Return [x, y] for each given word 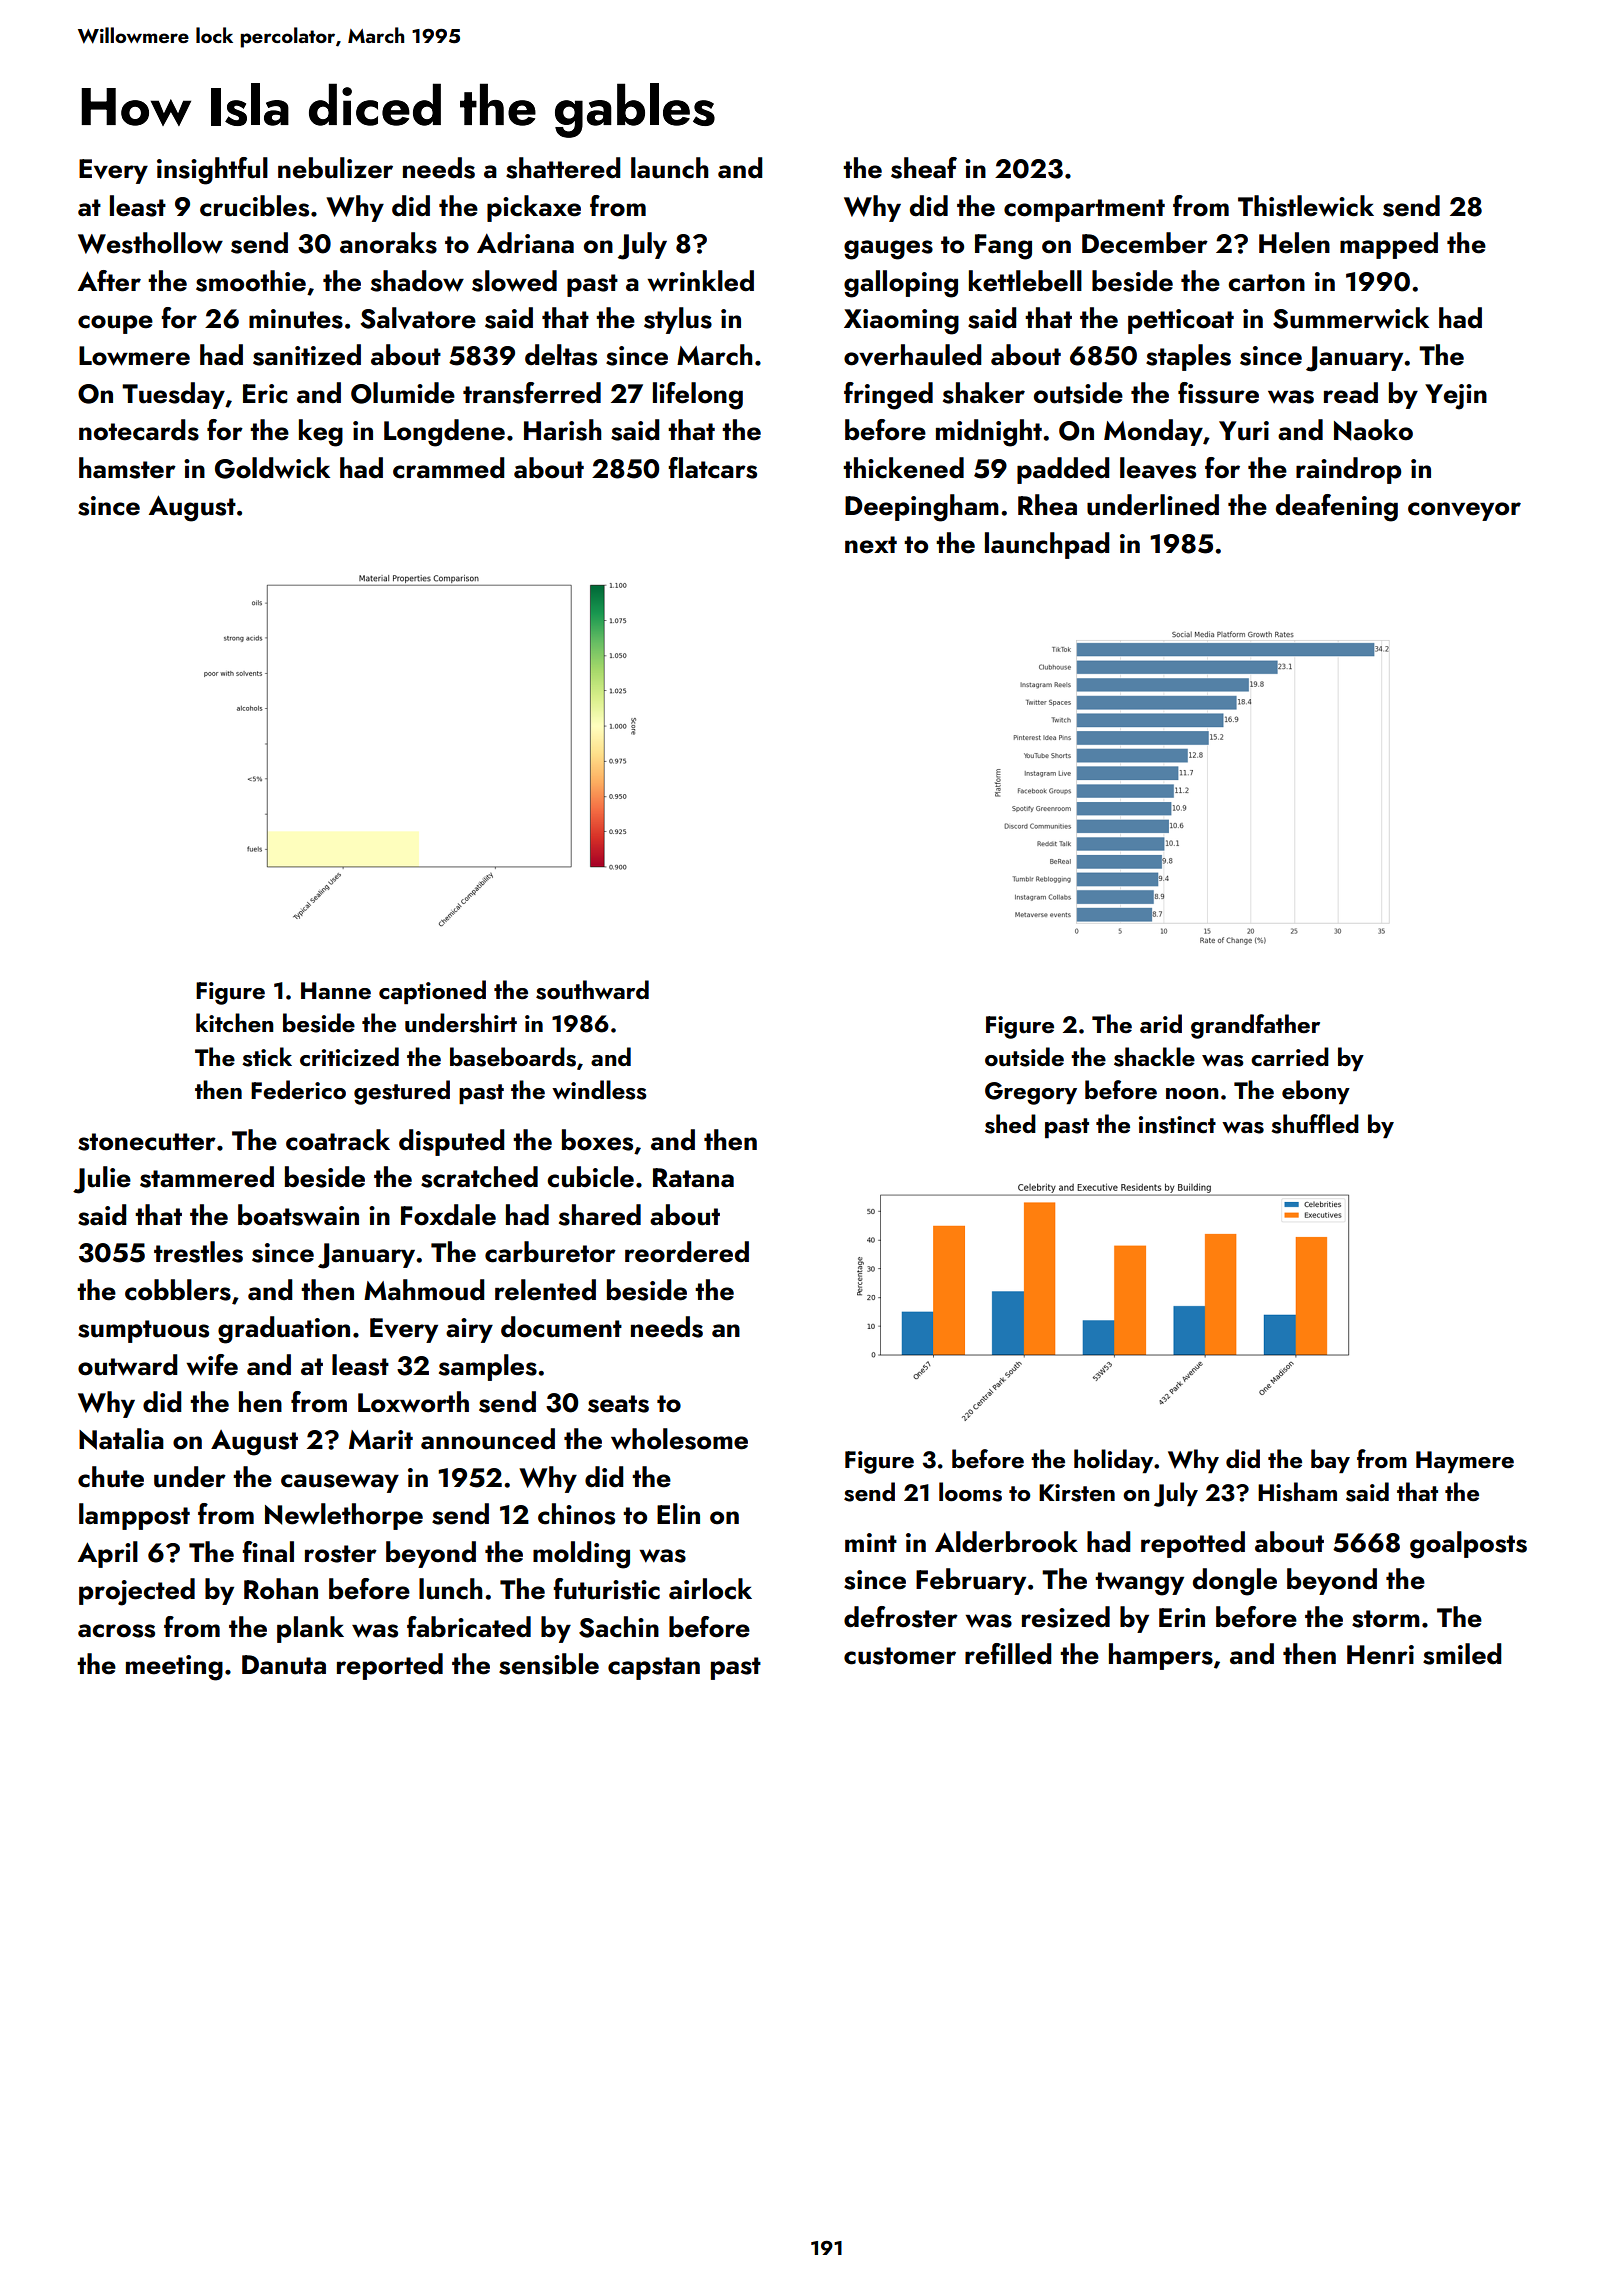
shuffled [1315, 1124]
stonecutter [147, 1142]
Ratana [693, 1178]
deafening [1337, 508]
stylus [678, 320]
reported [390, 1666]
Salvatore [418, 318]
